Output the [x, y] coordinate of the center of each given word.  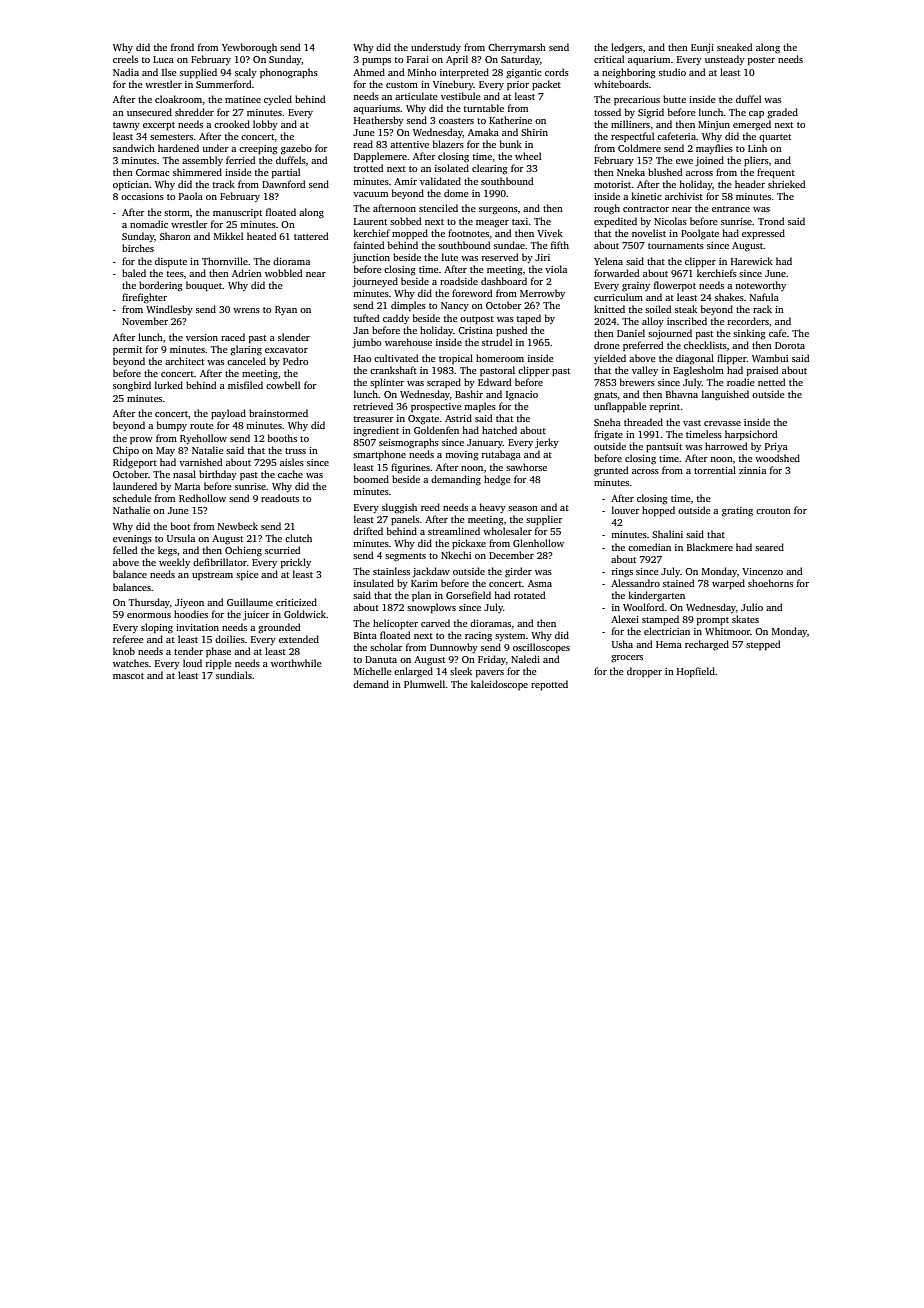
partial [286, 173]
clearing [489, 169]
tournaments [676, 246]
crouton [773, 511]
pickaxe [469, 544]
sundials [234, 675]
